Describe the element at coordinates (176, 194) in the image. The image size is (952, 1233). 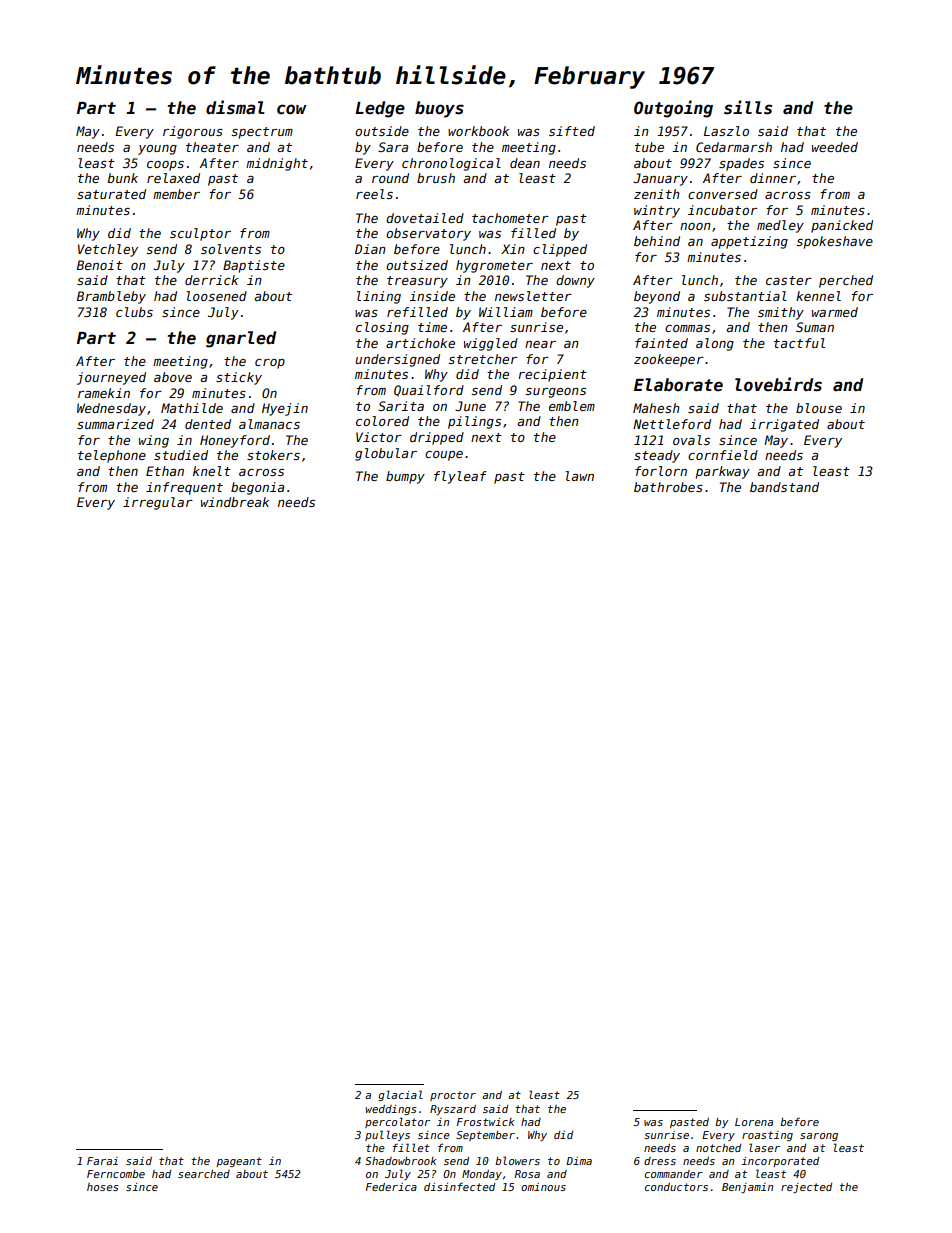
I see `member` at that location.
